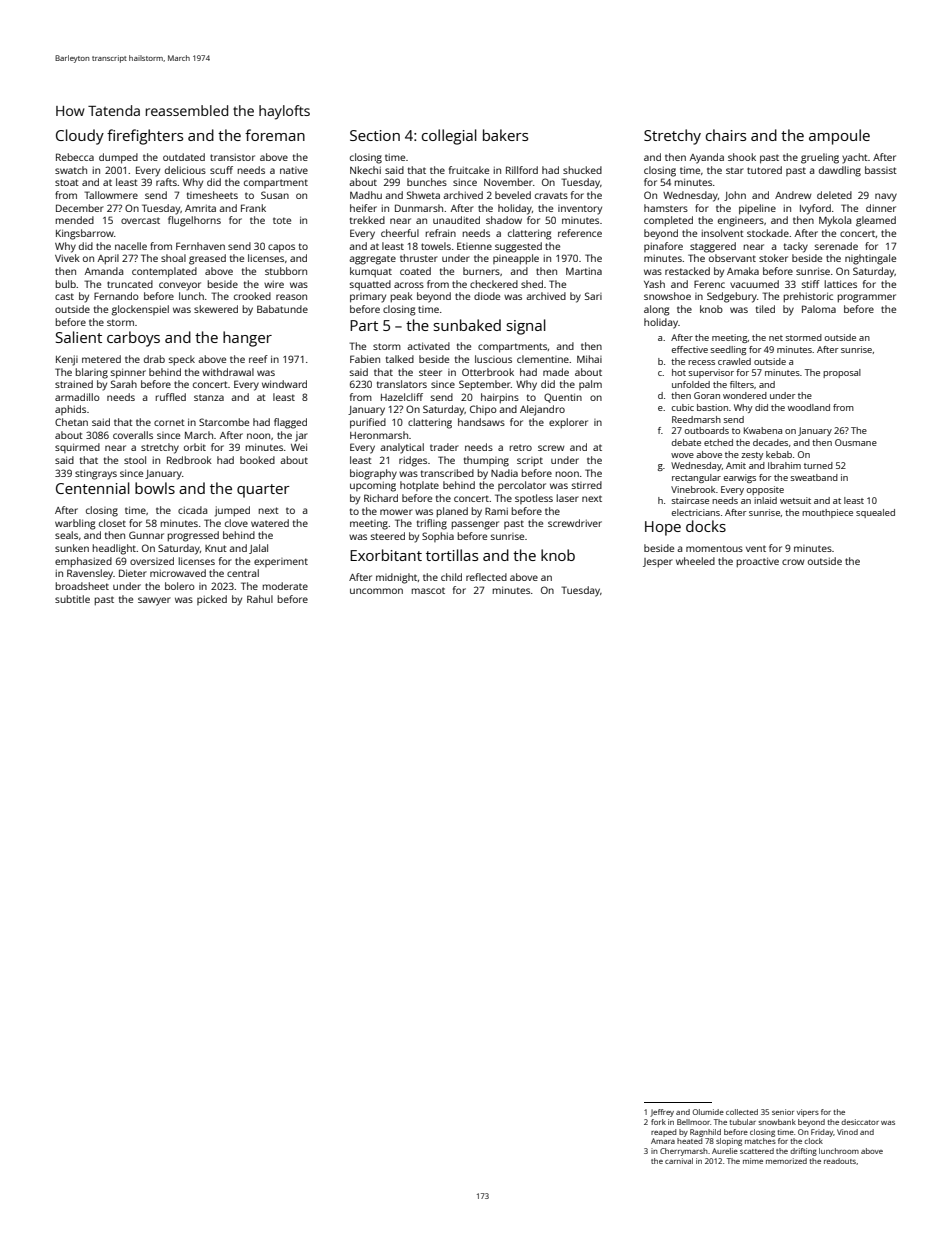  What do you see at coordinates (658, 1122) in the screenshot?
I see `fork` at bounding box center [658, 1122].
